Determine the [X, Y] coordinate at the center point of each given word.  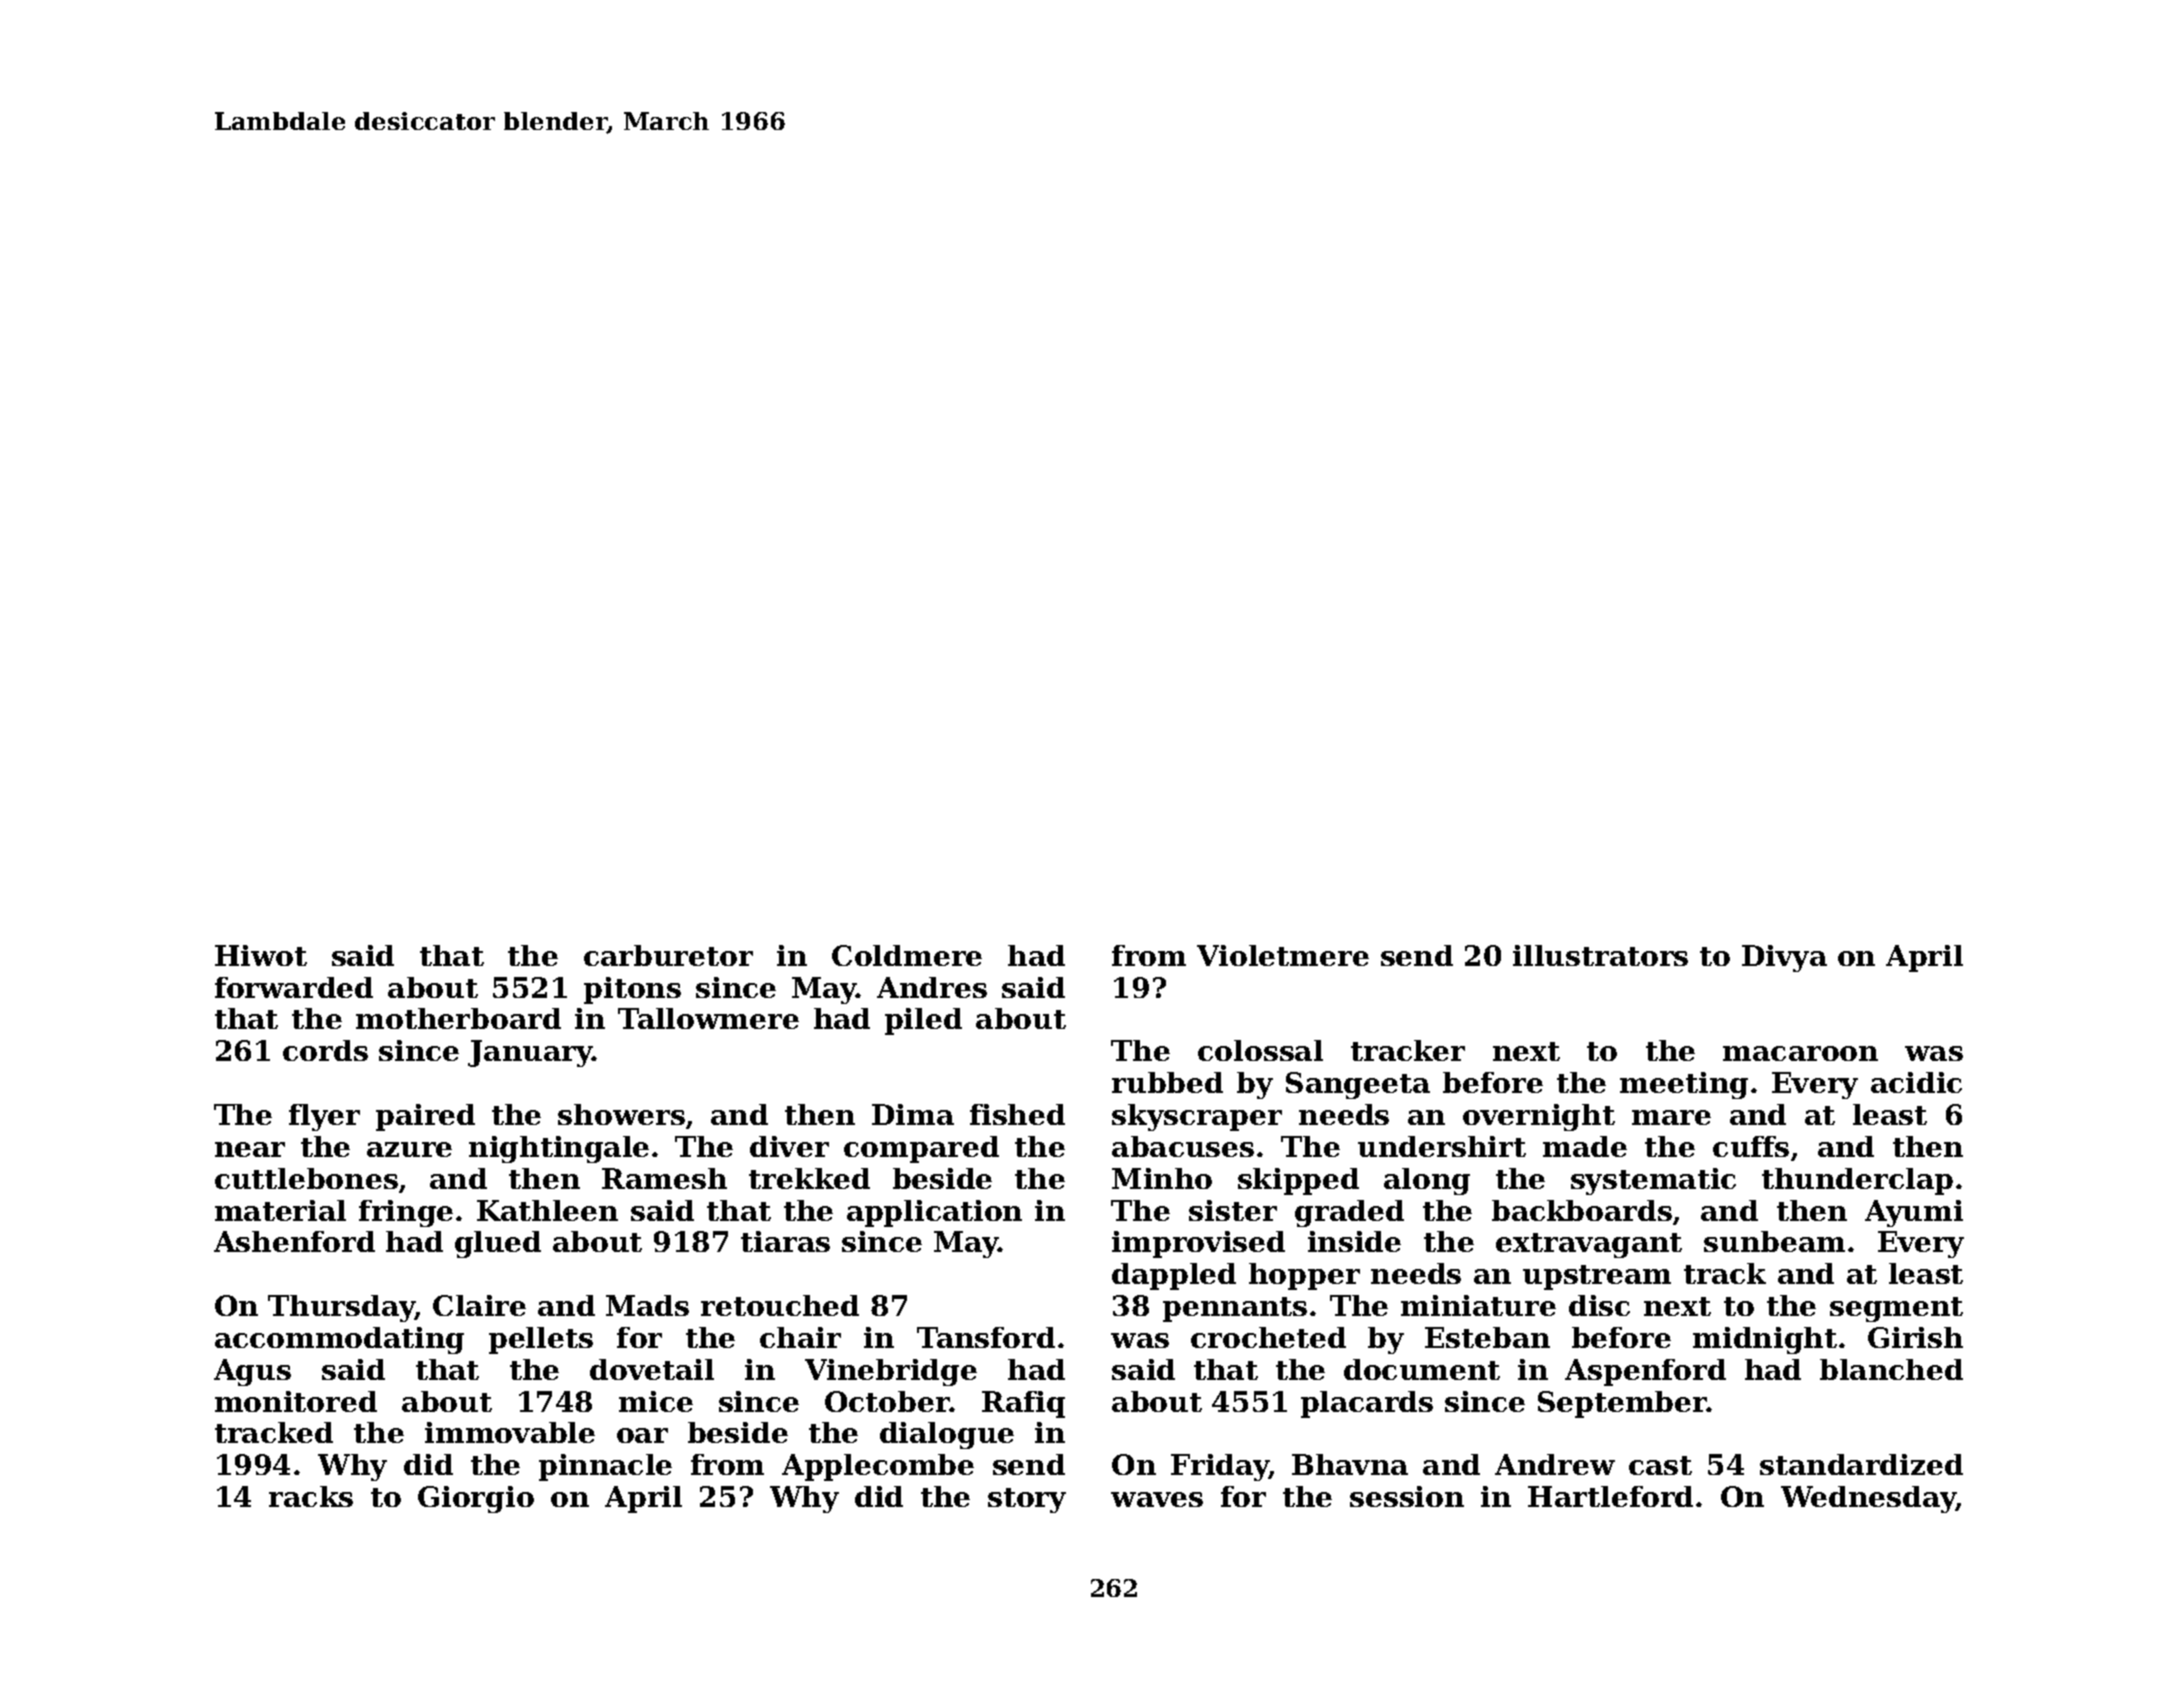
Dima [913, 1114]
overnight [1539, 1117]
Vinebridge [891, 1372]
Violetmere [1283, 955]
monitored [296, 1401]
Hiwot [261, 955]
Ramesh [664, 1178]
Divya [1784, 958]
